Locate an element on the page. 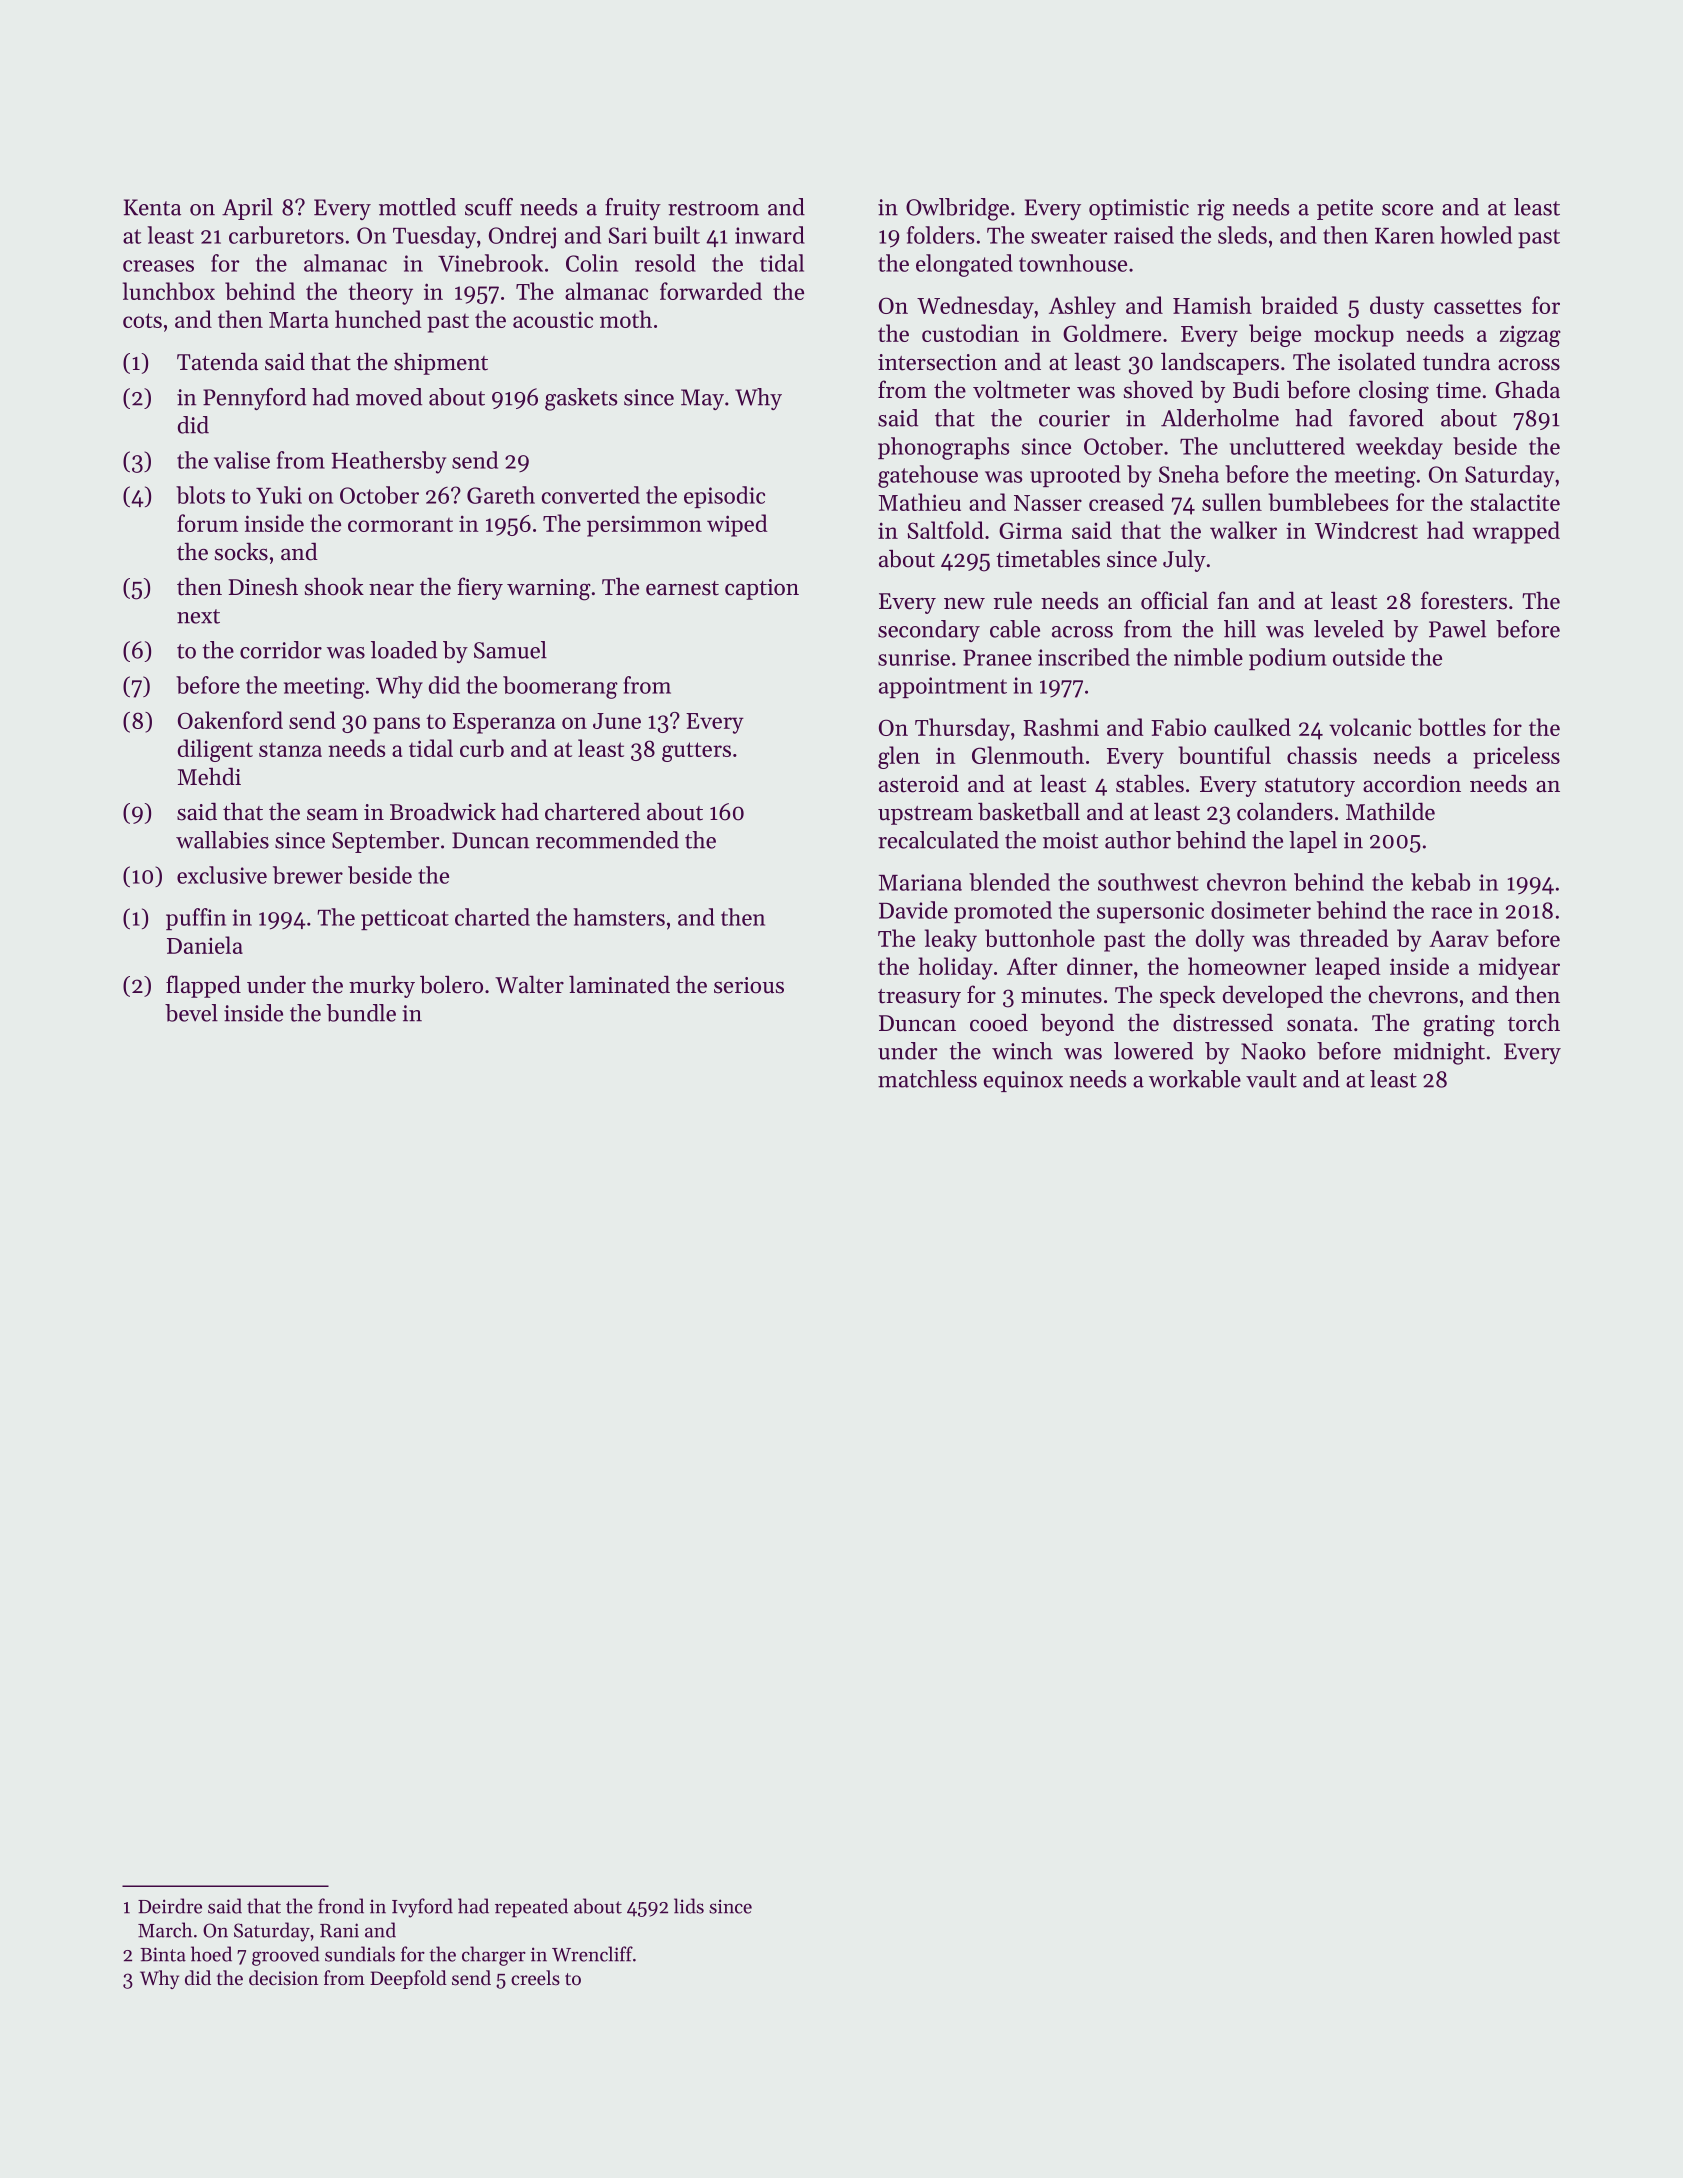 This image has height=2178, width=1683. Owlbridge is located at coordinates (957, 209).
